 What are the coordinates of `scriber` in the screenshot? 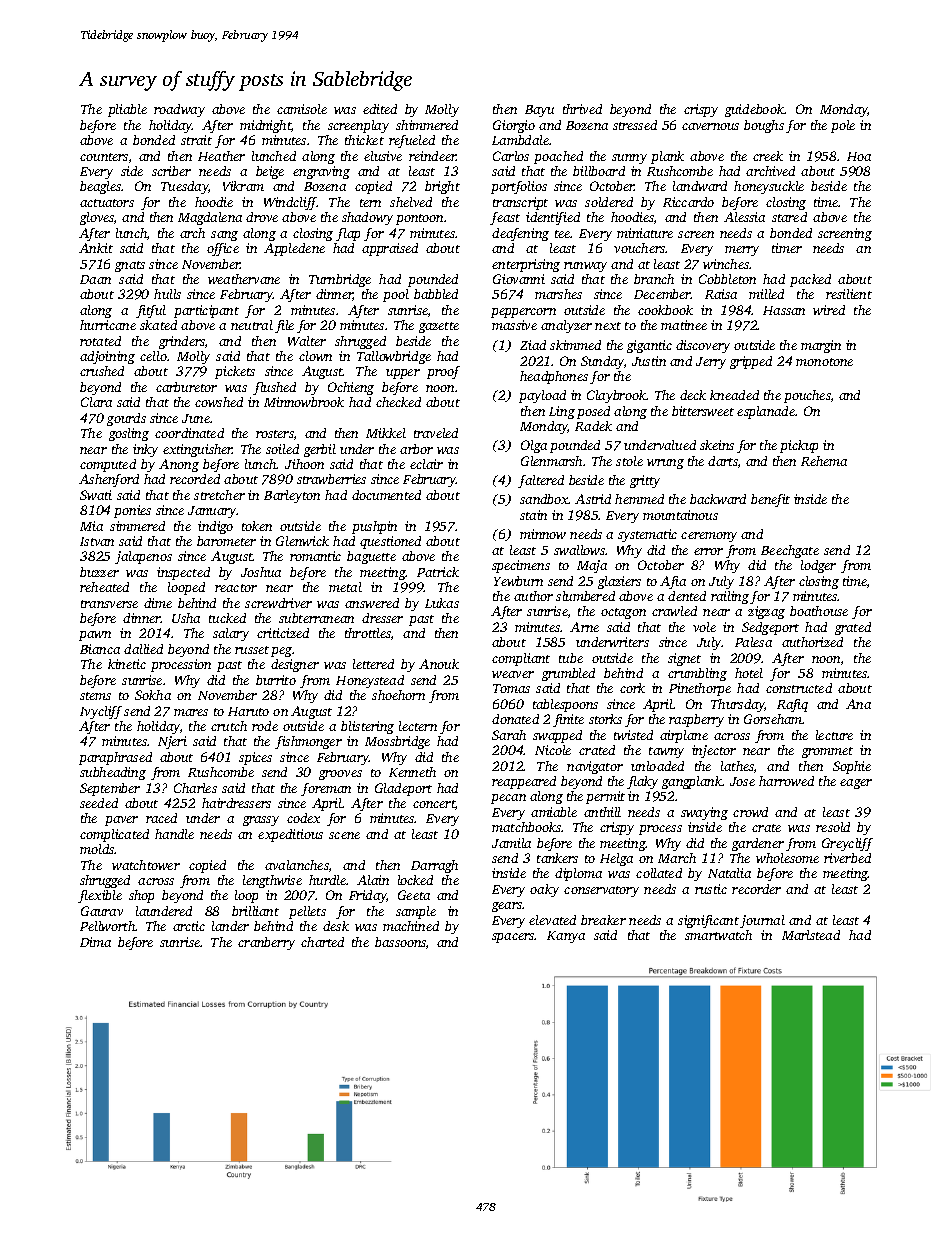 It's located at (171, 171).
